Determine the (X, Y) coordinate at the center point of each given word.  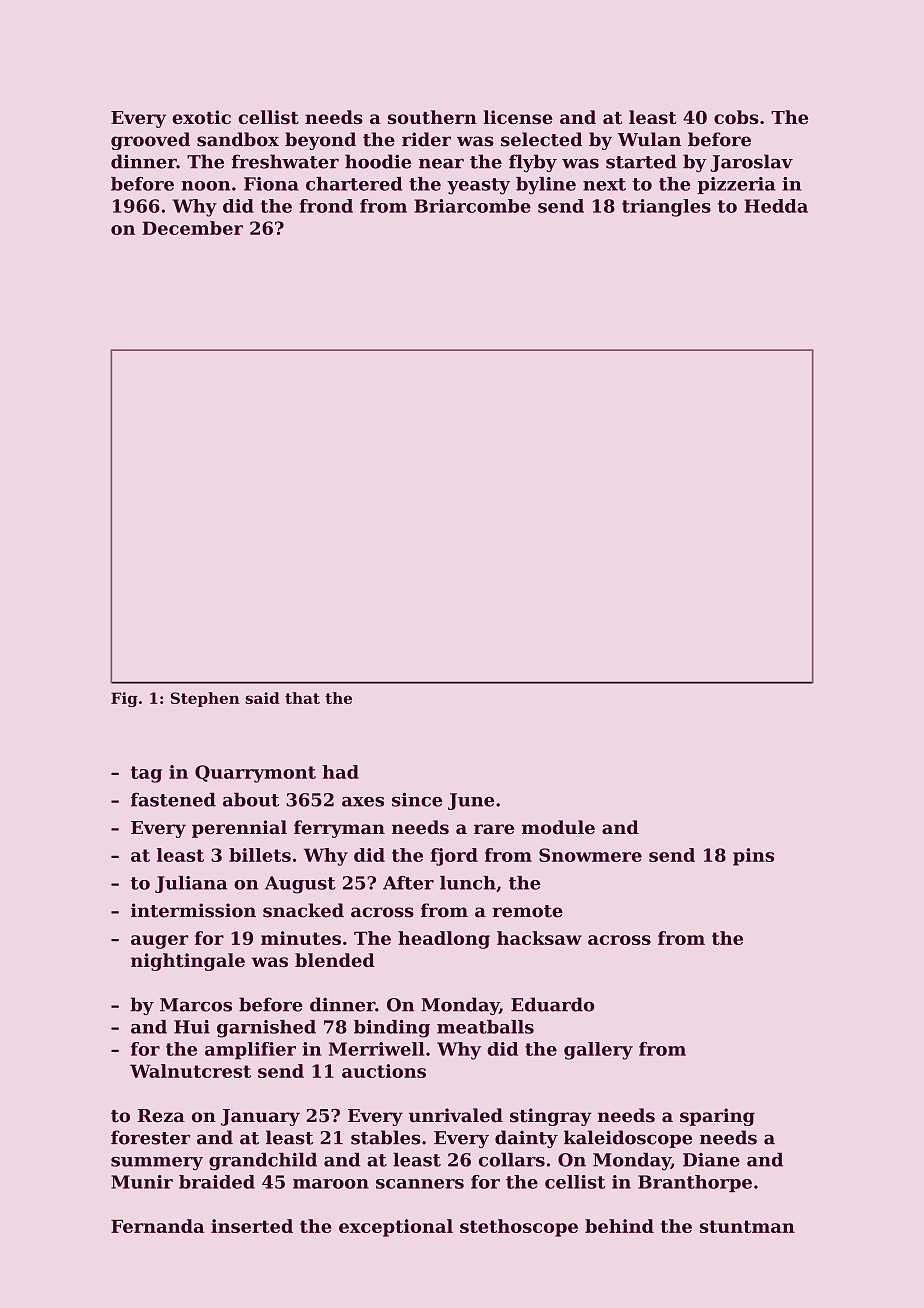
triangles (666, 208)
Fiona (271, 184)
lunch (468, 883)
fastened (173, 799)
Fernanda (157, 1226)
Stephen (205, 699)
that (302, 698)
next (604, 184)
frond (326, 206)
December (192, 228)
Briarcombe (472, 206)
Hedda (776, 206)
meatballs (485, 1027)
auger (159, 942)
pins (753, 857)
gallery (598, 1051)
